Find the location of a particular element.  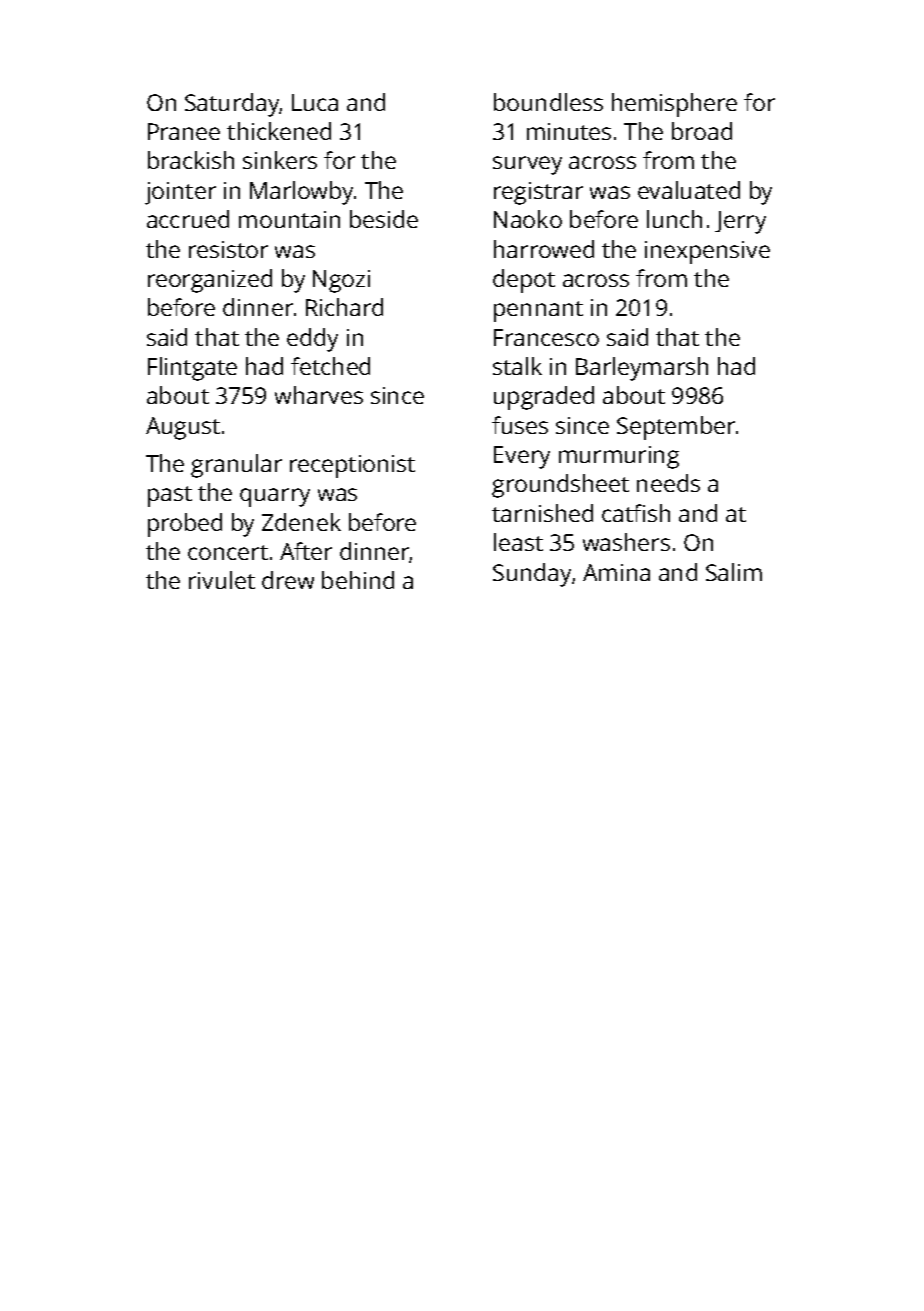

boundless is located at coordinates (548, 102).
